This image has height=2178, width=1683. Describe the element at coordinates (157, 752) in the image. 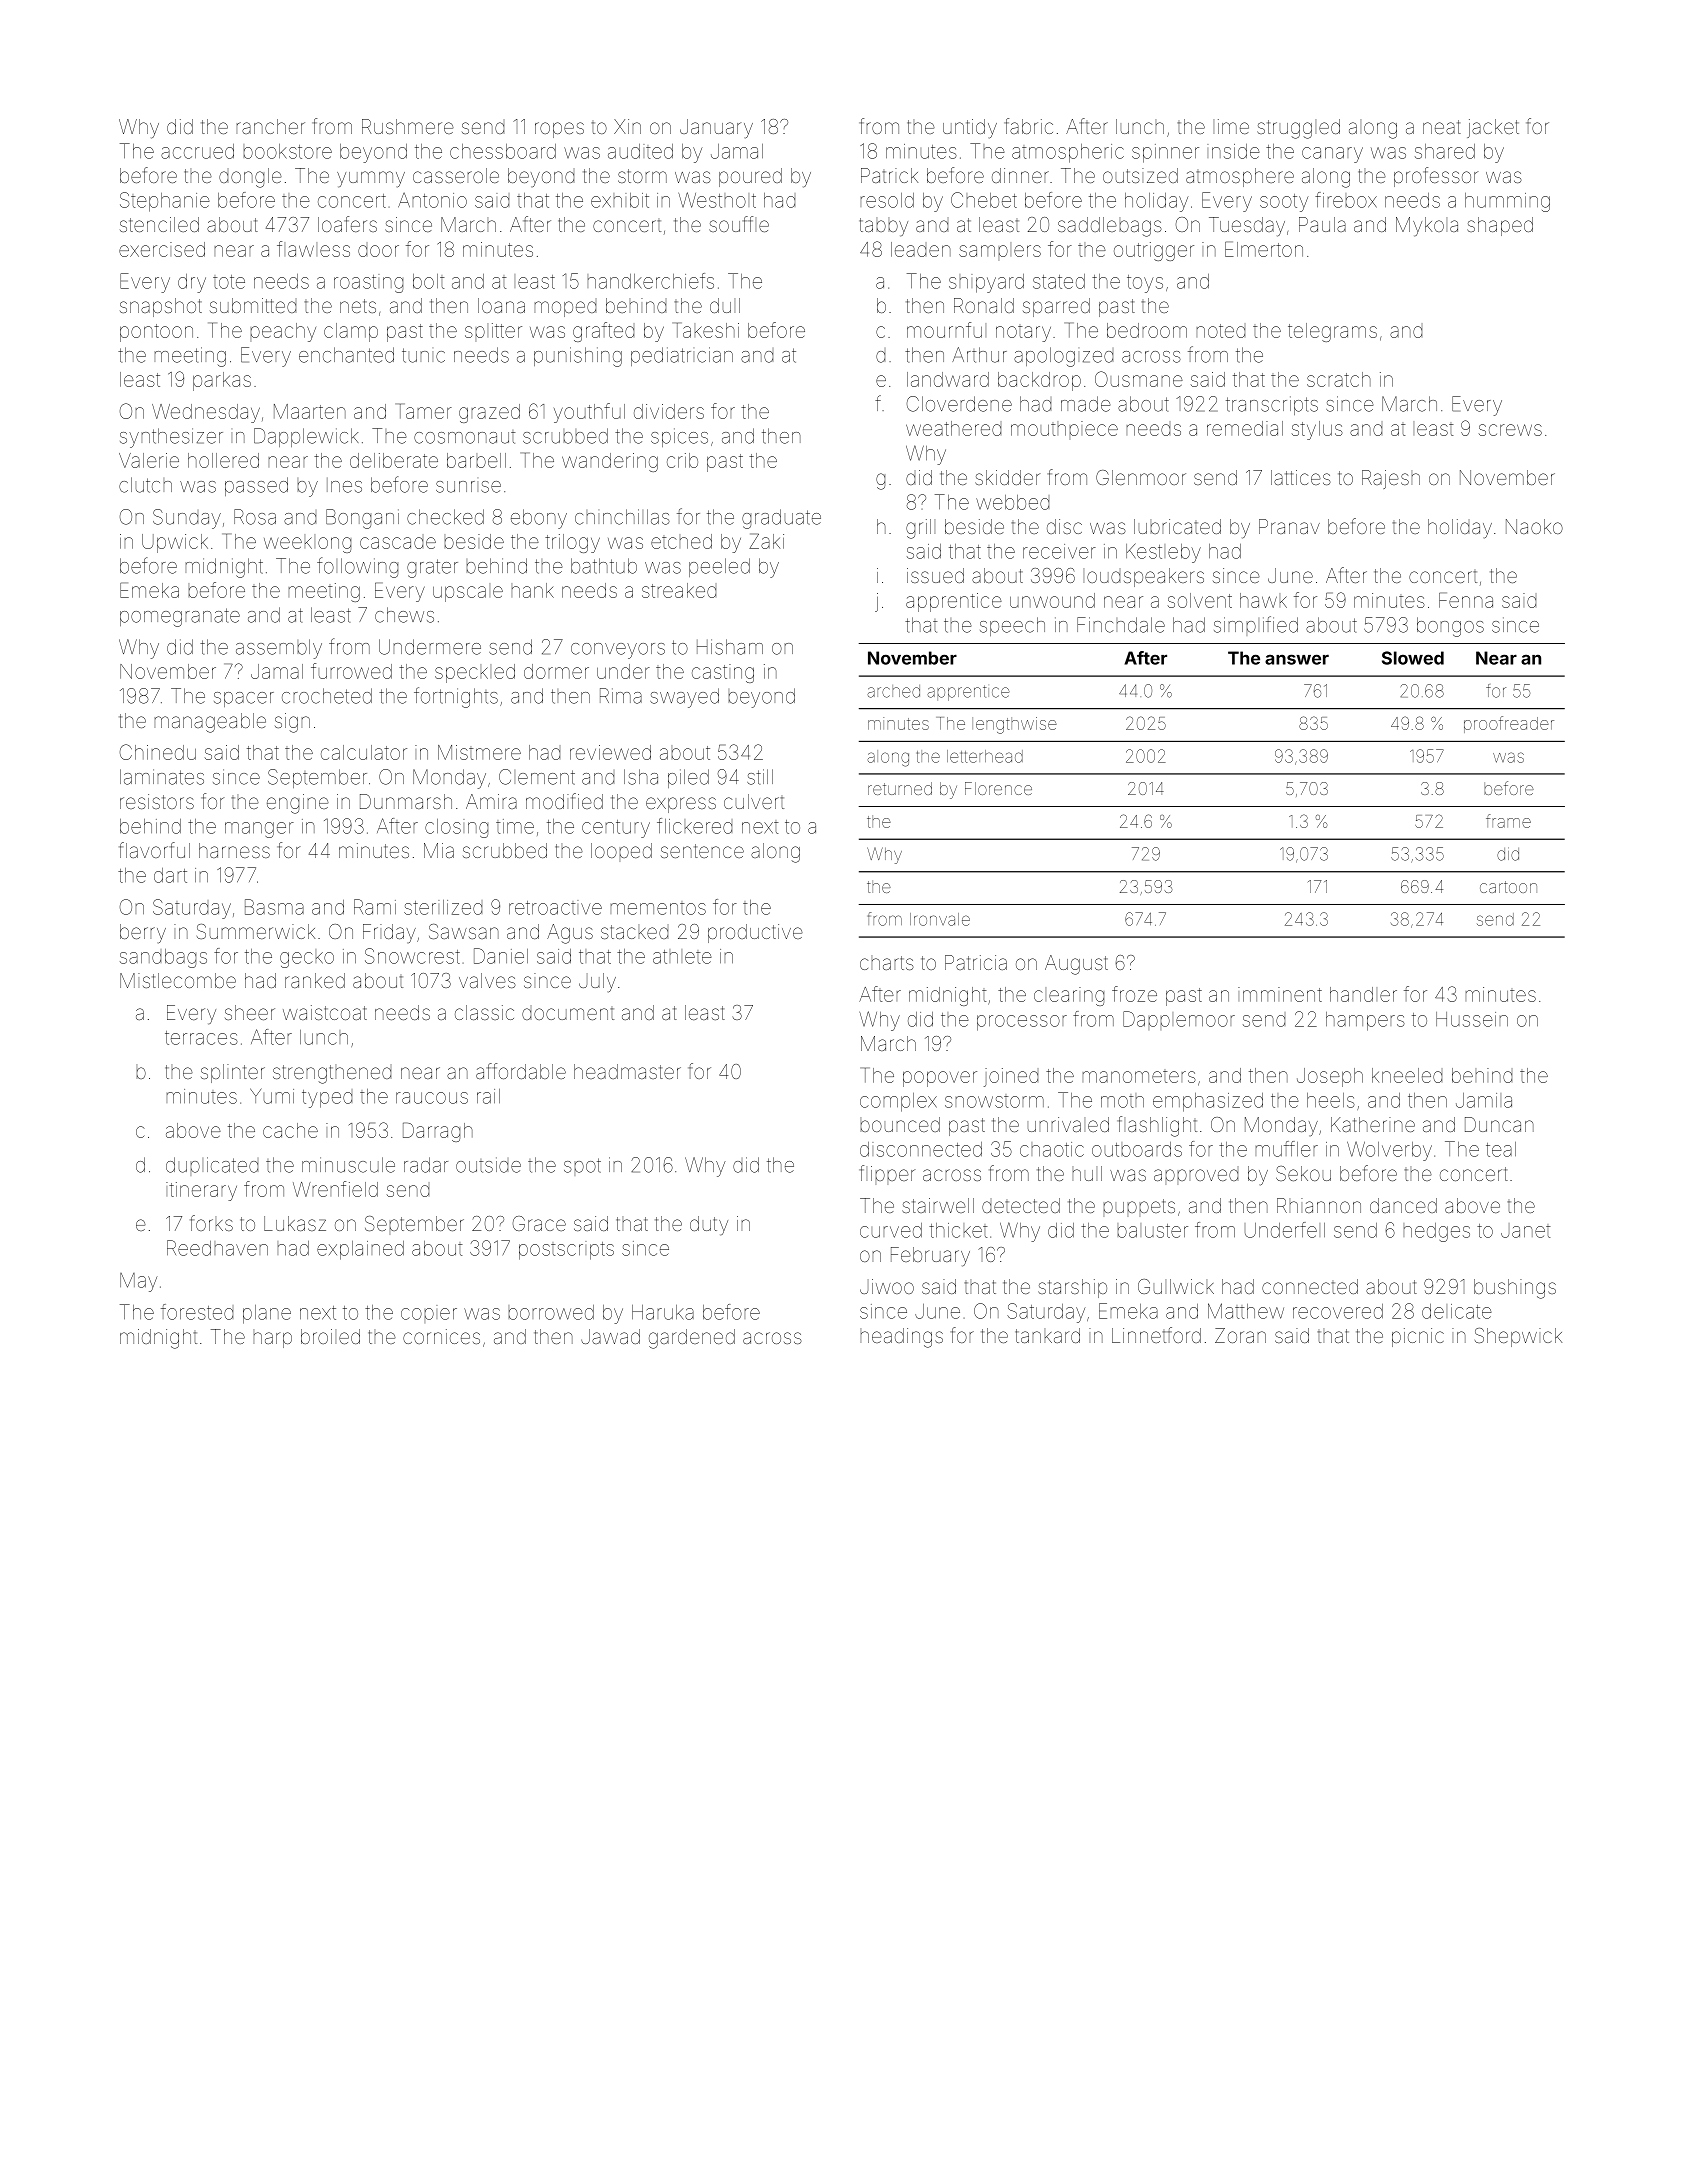

I see `Chinedu` at that location.
